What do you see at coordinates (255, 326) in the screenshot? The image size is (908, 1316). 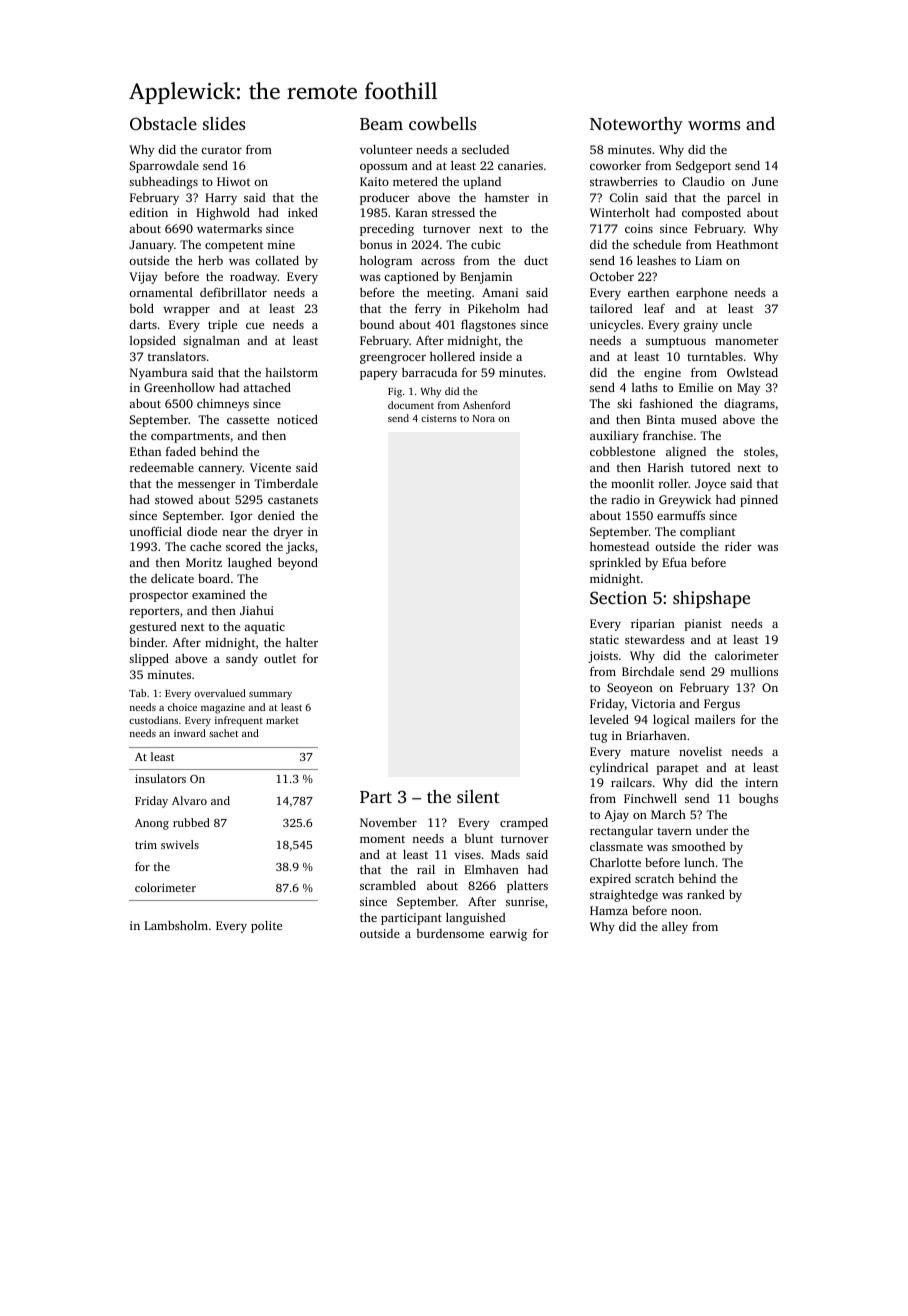 I see `cue` at bounding box center [255, 326].
